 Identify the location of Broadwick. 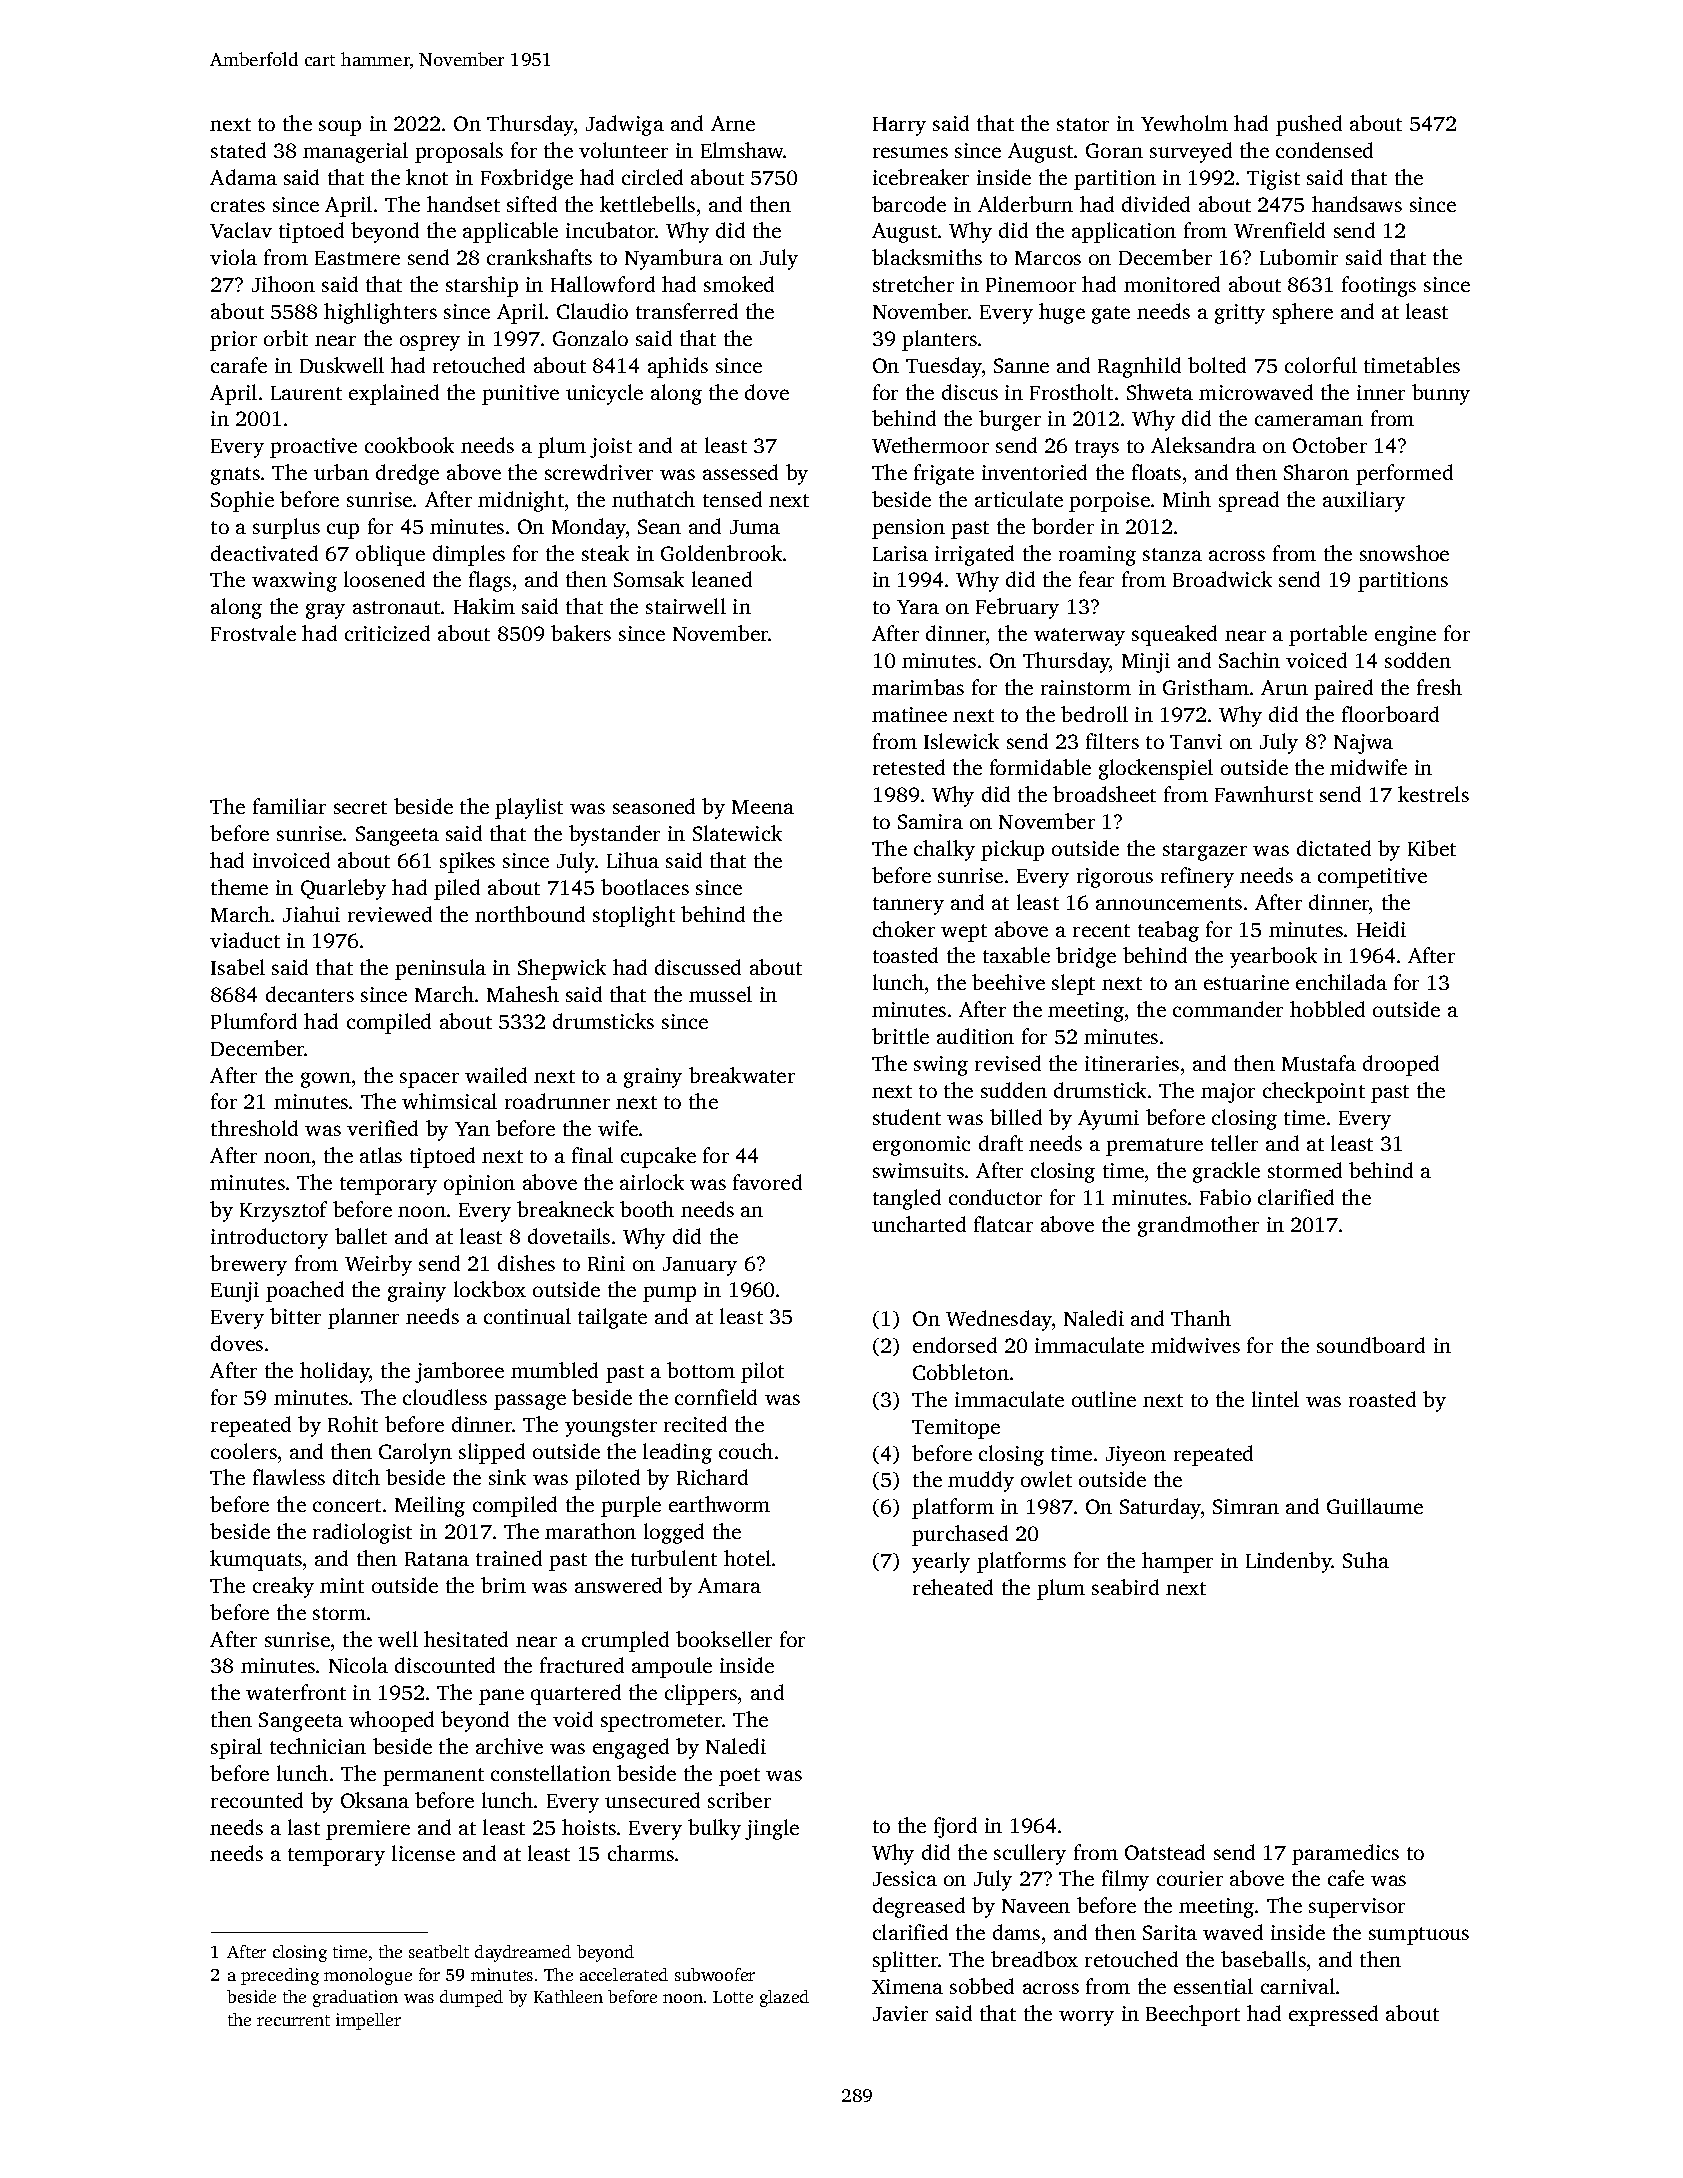
(1222, 579).
